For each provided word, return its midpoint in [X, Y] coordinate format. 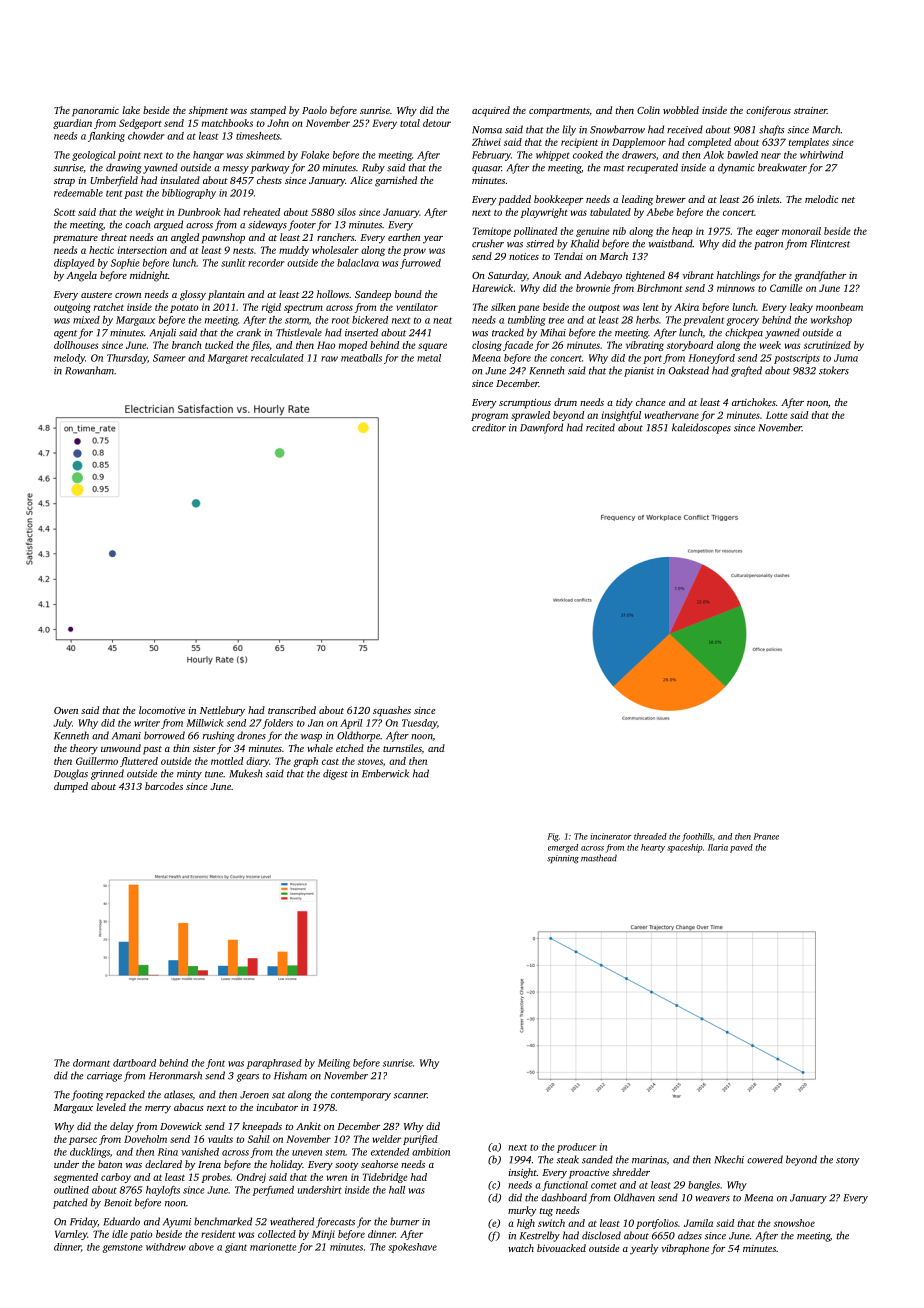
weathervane [672, 415]
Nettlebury [222, 711]
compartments [559, 112]
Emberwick [385, 773]
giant [236, 1248]
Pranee [766, 836]
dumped [71, 787]
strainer [810, 110]
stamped [268, 111]
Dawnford [541, 428]
